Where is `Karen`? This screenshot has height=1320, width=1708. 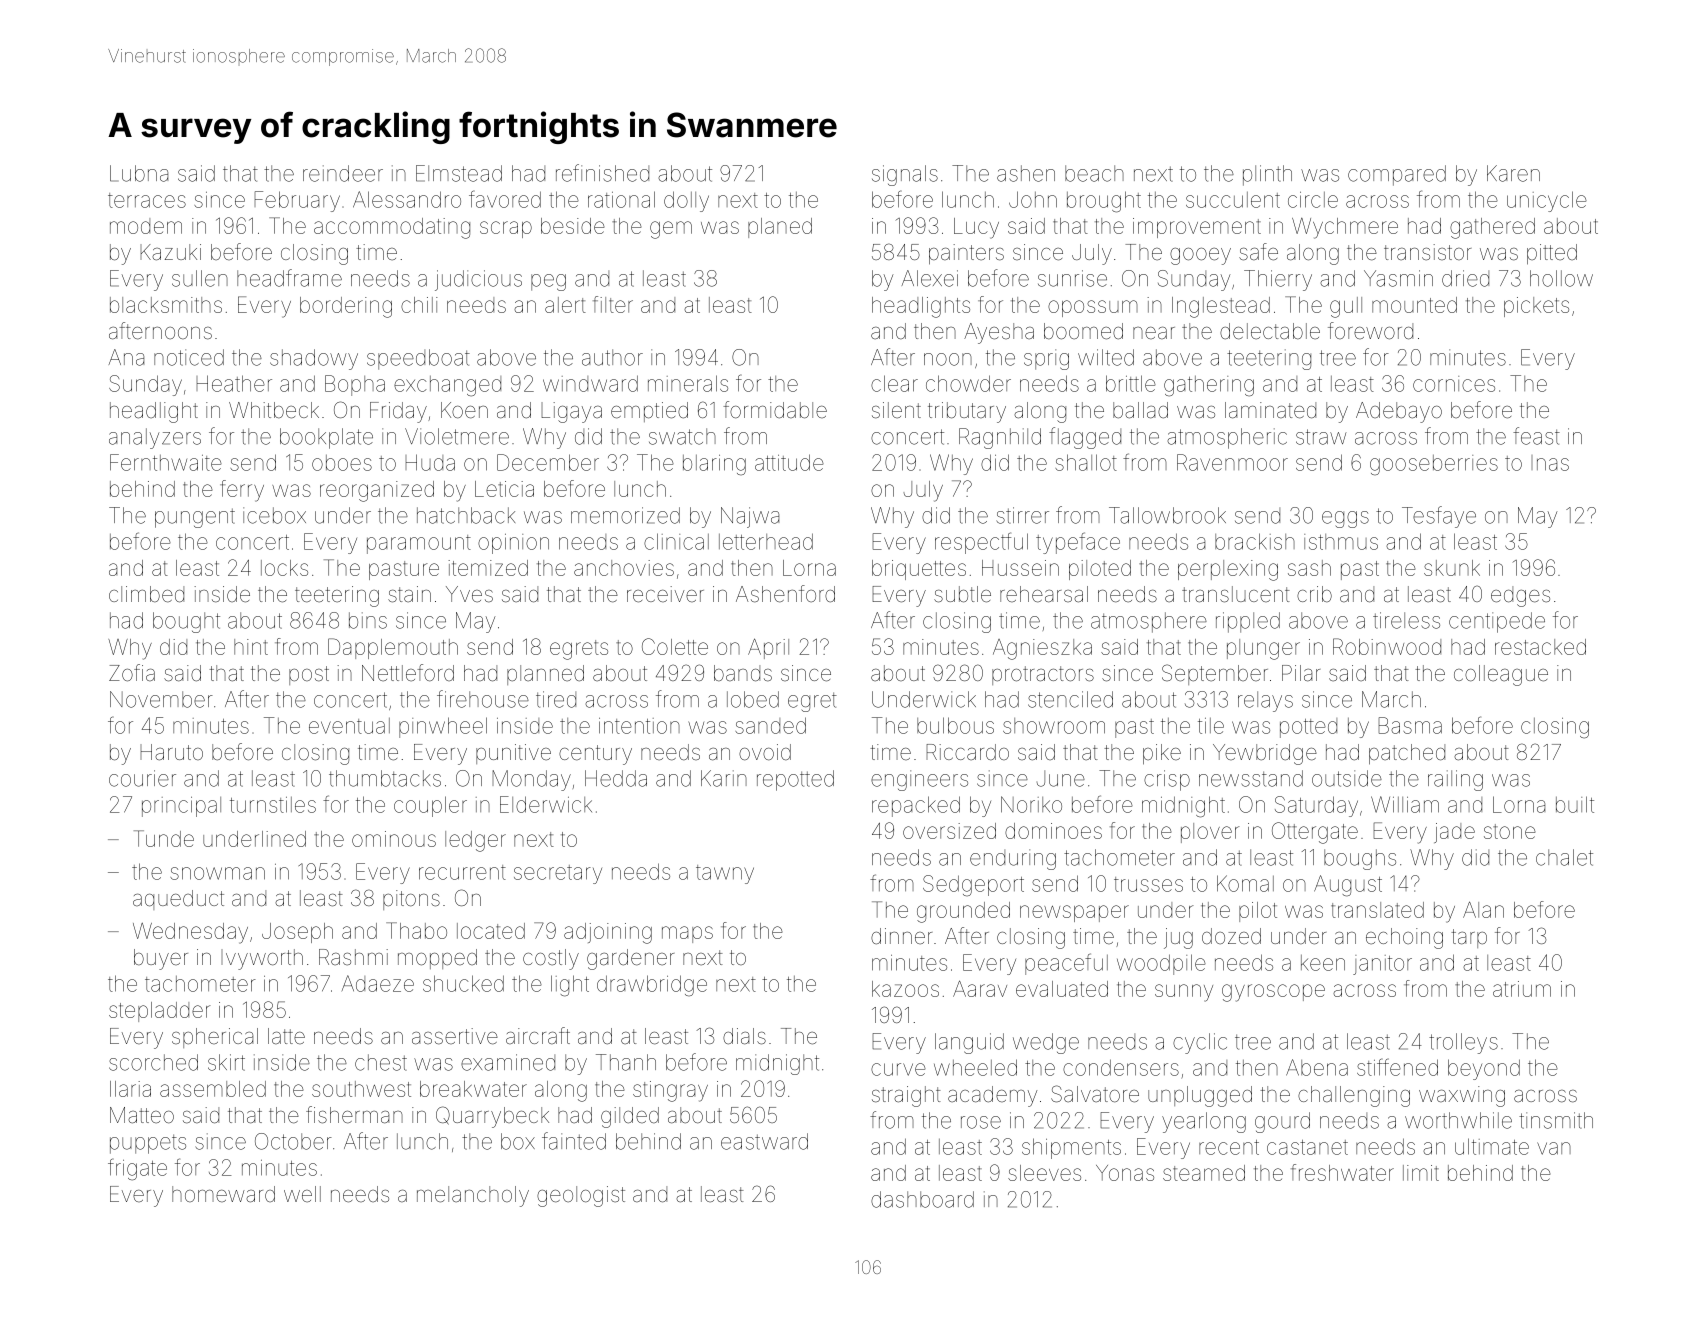
Karen is located at coordinates (1513, 173).
